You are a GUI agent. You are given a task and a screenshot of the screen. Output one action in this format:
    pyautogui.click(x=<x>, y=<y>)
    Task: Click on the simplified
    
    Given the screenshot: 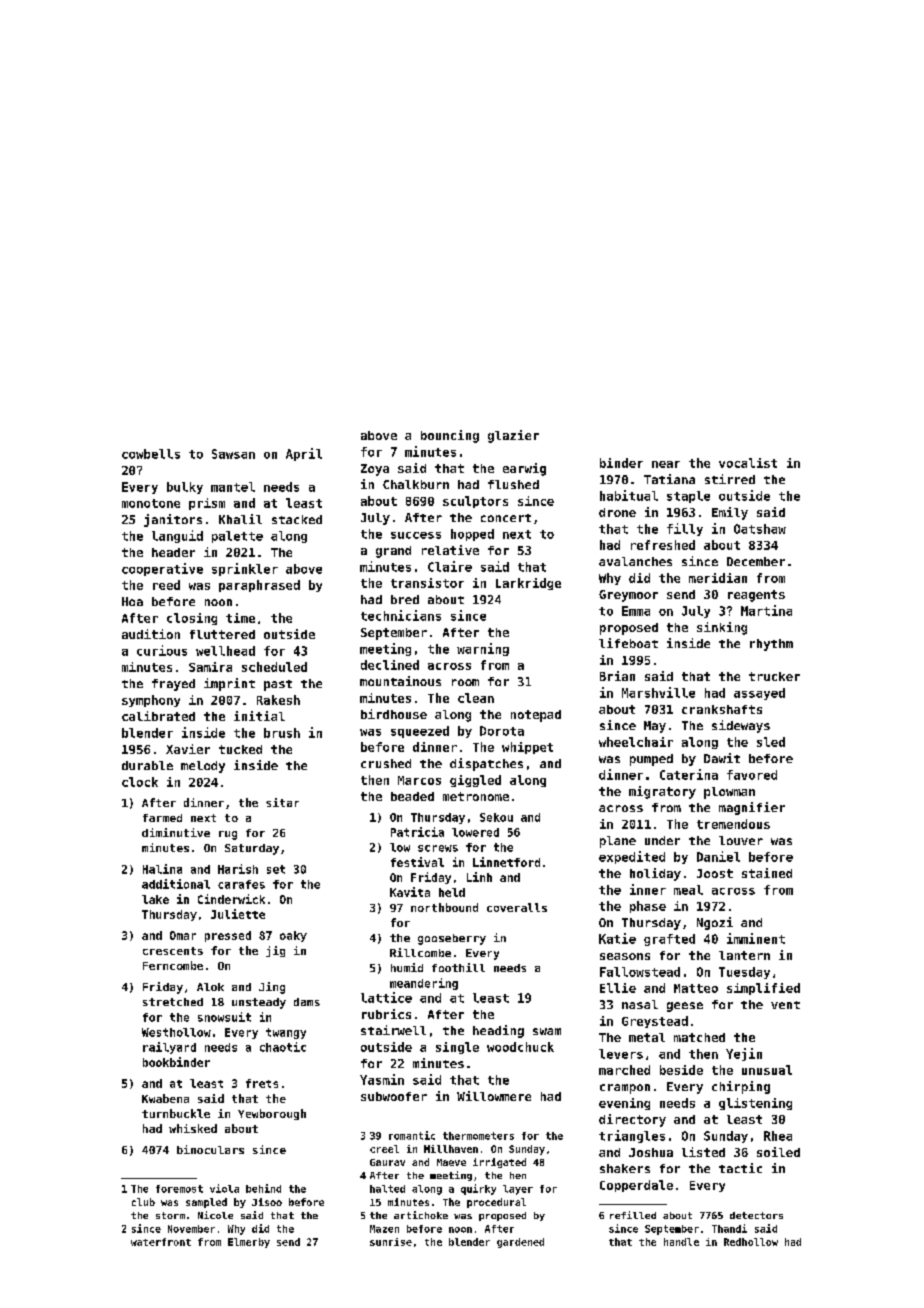 What is the action you would take?
    pyautogui.click(x=763, y=989)
